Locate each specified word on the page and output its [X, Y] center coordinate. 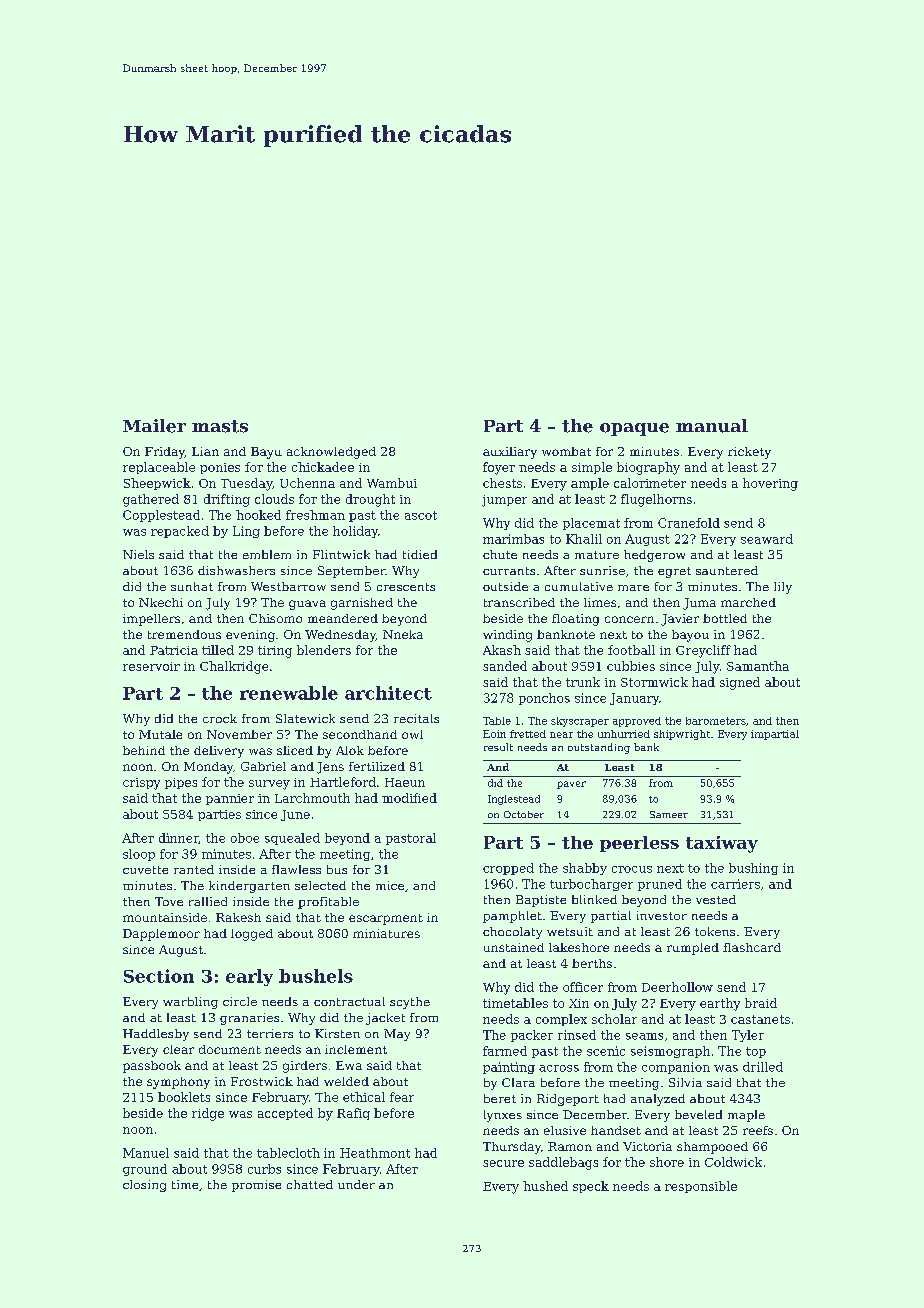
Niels [138, 554]
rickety [749, 453]
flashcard [752, 947]
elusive [565, 1130]
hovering [770, 484]
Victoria [647, 1146]
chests [502, 483]
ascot [421, 515]
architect [388, 693]
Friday [165, 453]
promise [256, 1186]
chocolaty [512, 933]
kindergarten [249, 887]
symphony [178, 1083]
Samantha [758, 666]
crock [220, 718]
